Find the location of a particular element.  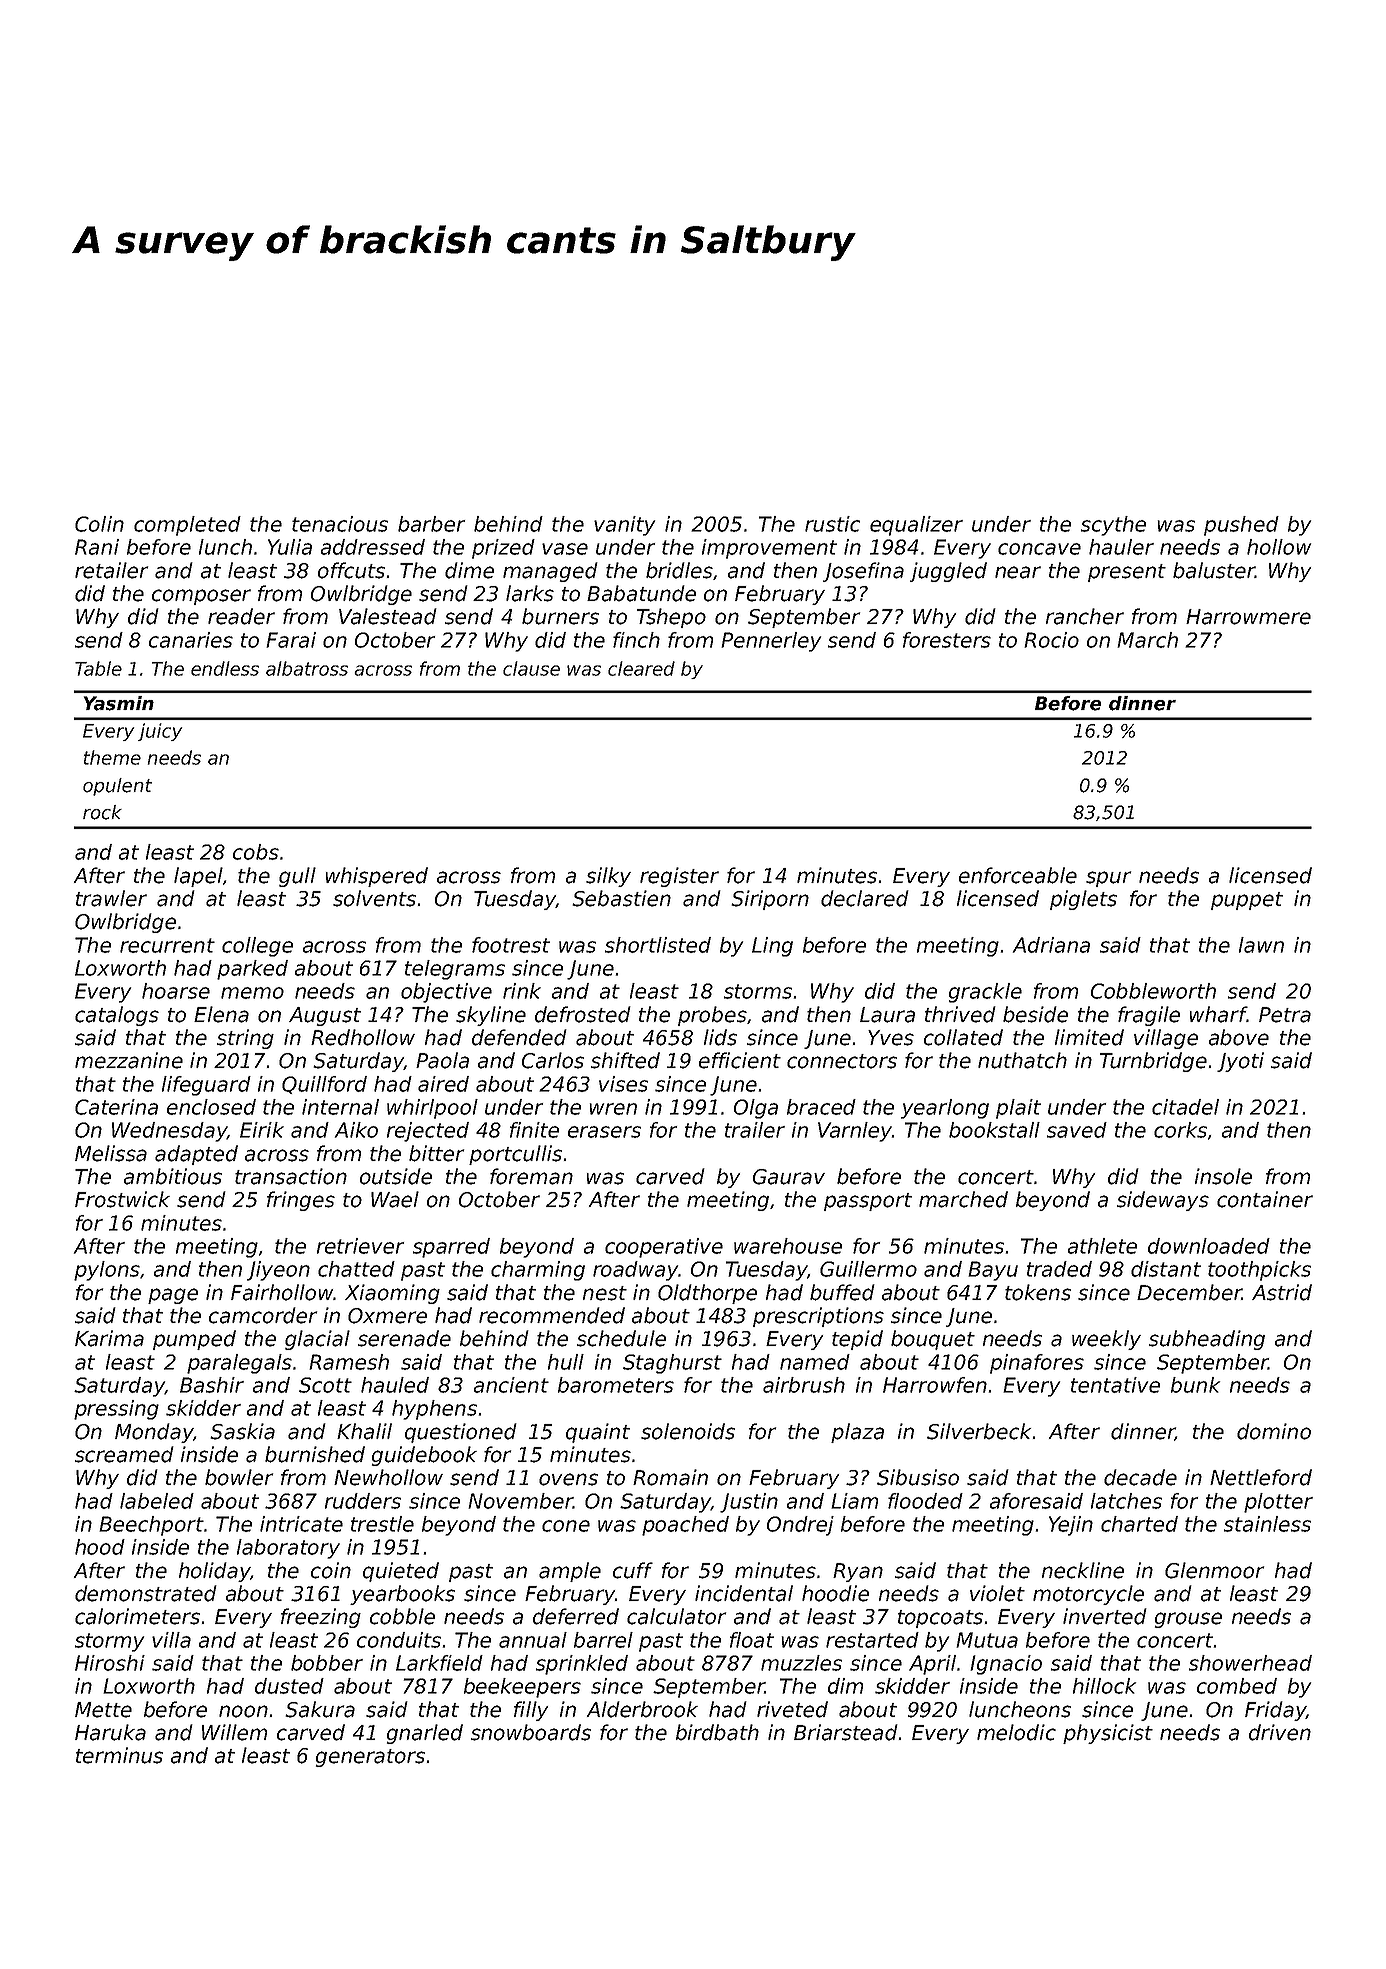

container is located at coordinates (1265, 1199).
